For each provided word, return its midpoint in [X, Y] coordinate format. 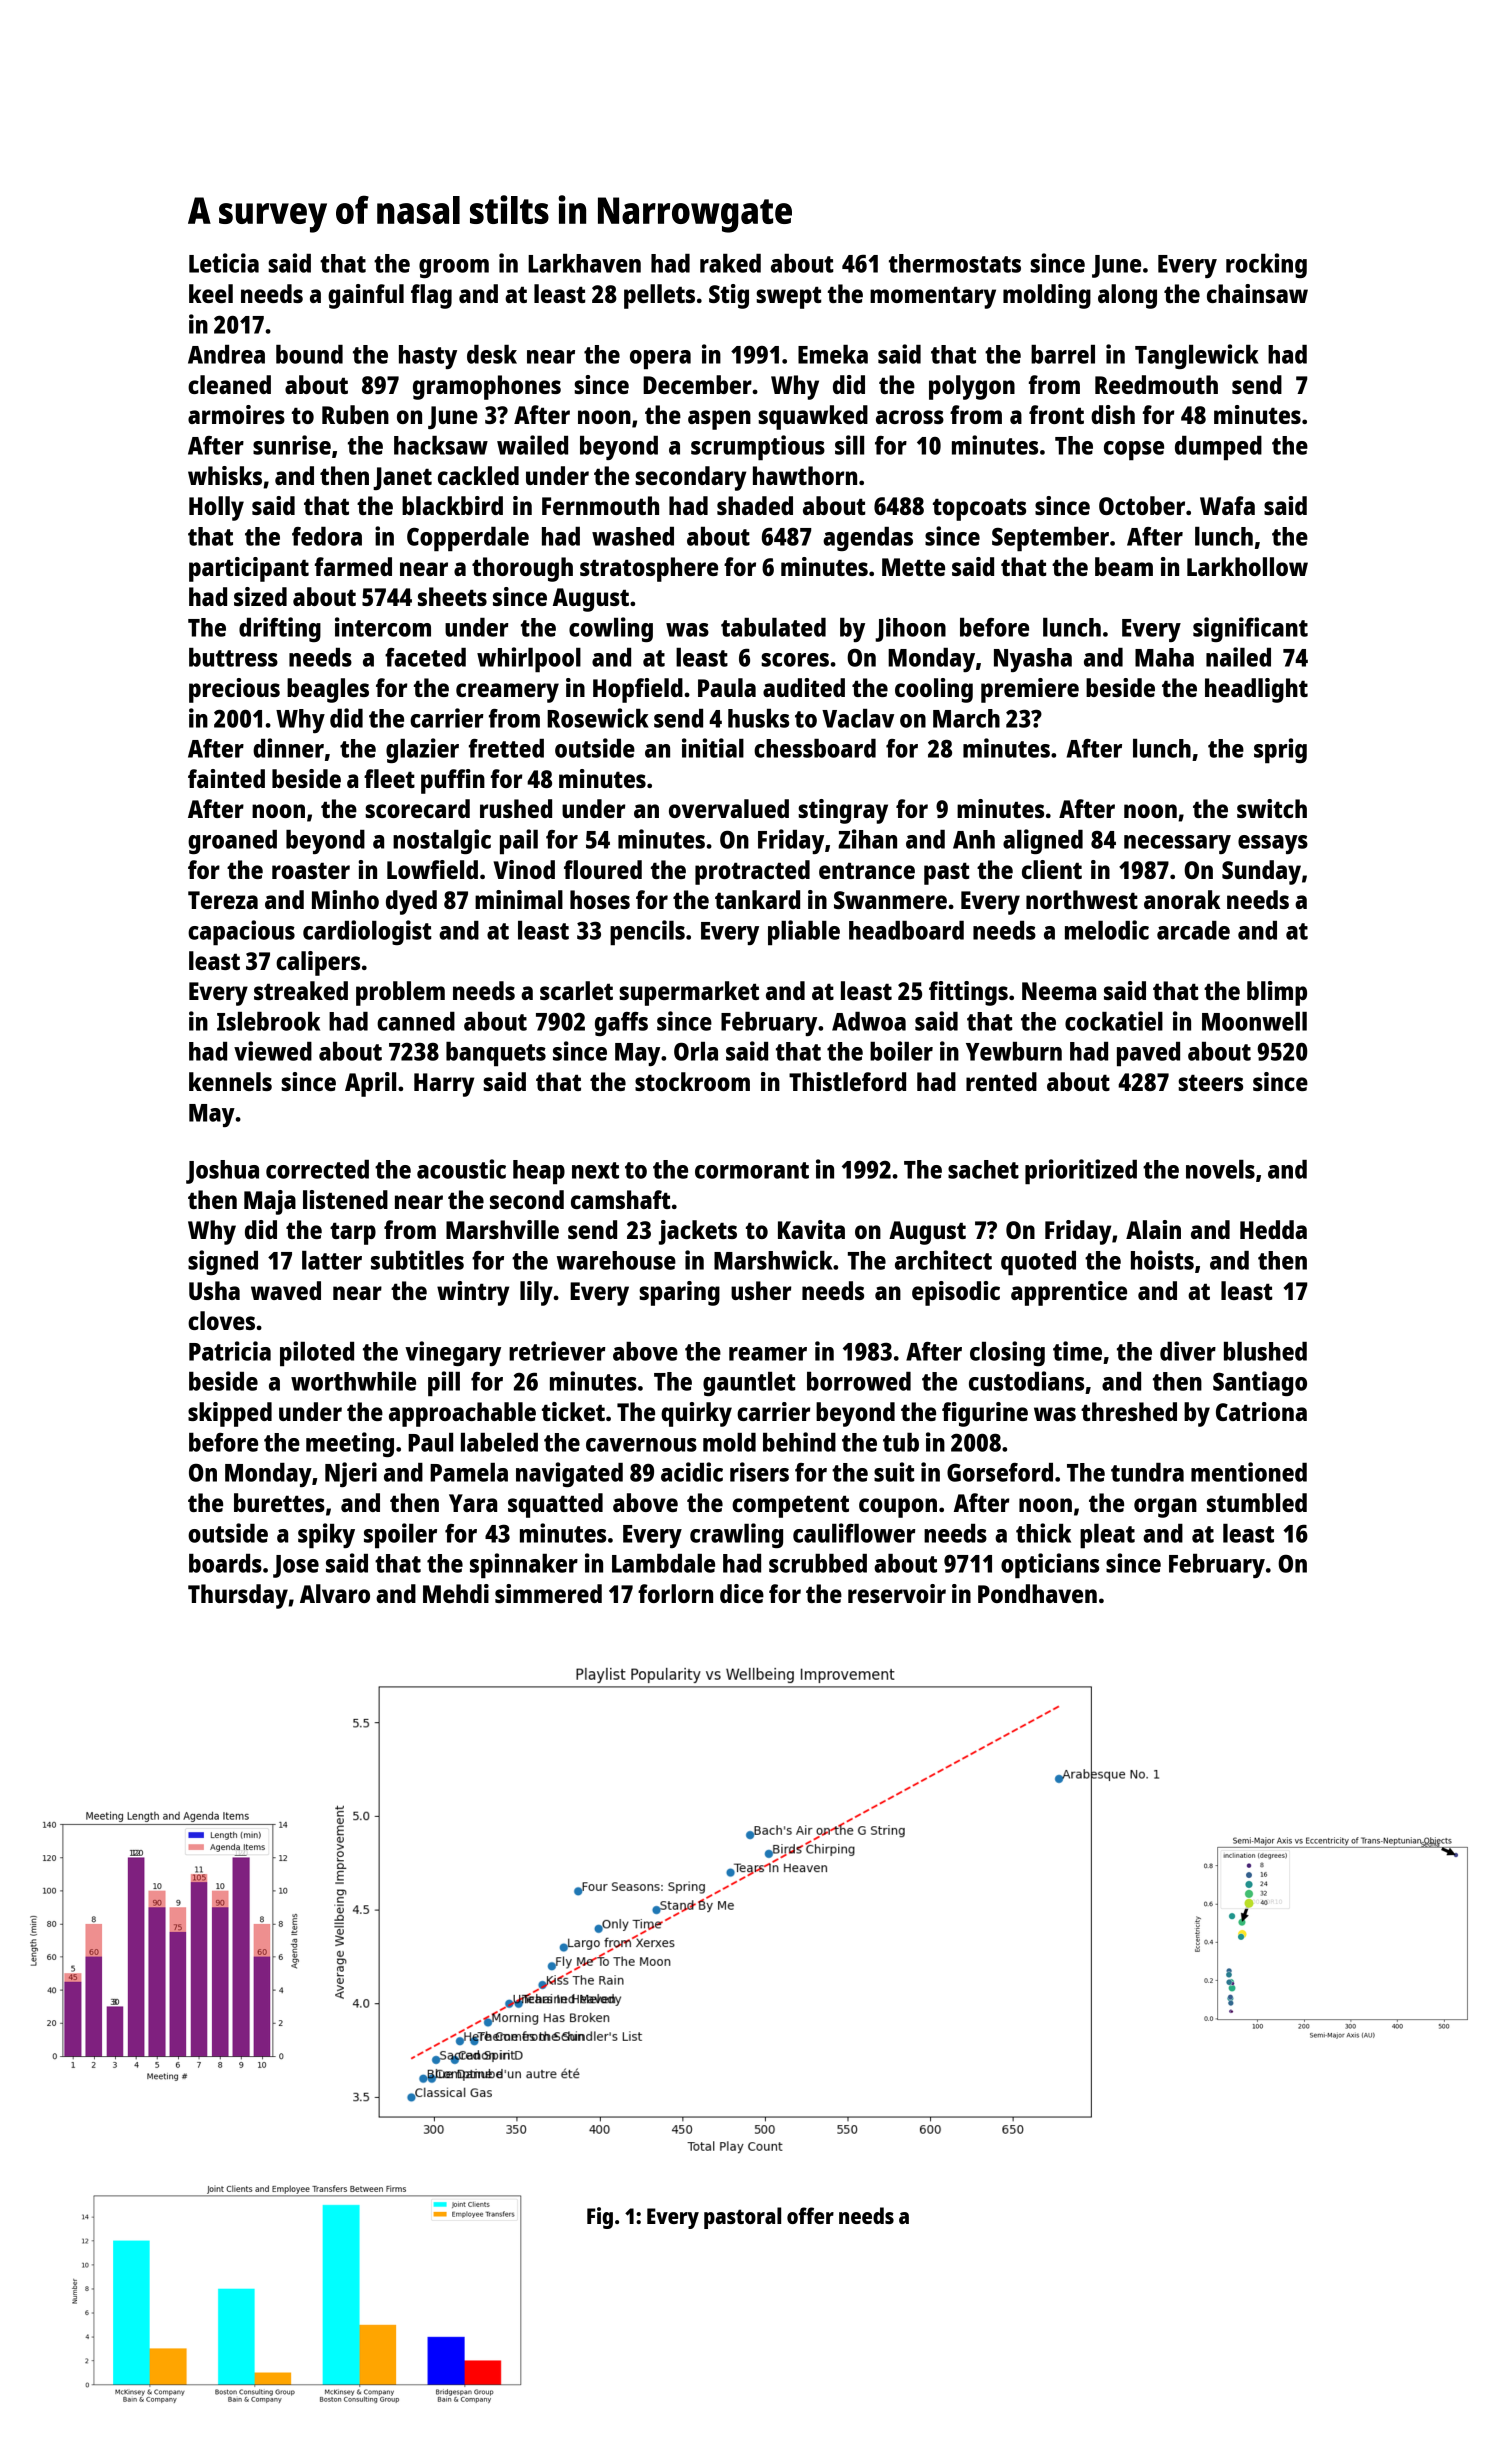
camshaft [620, 1199]
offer [810, 2215]
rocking [1266, 265]
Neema [1059, 991]
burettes [279, 1502]
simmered [548, 1593]
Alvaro [335, 1593]
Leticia [224, 263]
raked [730, 263]
